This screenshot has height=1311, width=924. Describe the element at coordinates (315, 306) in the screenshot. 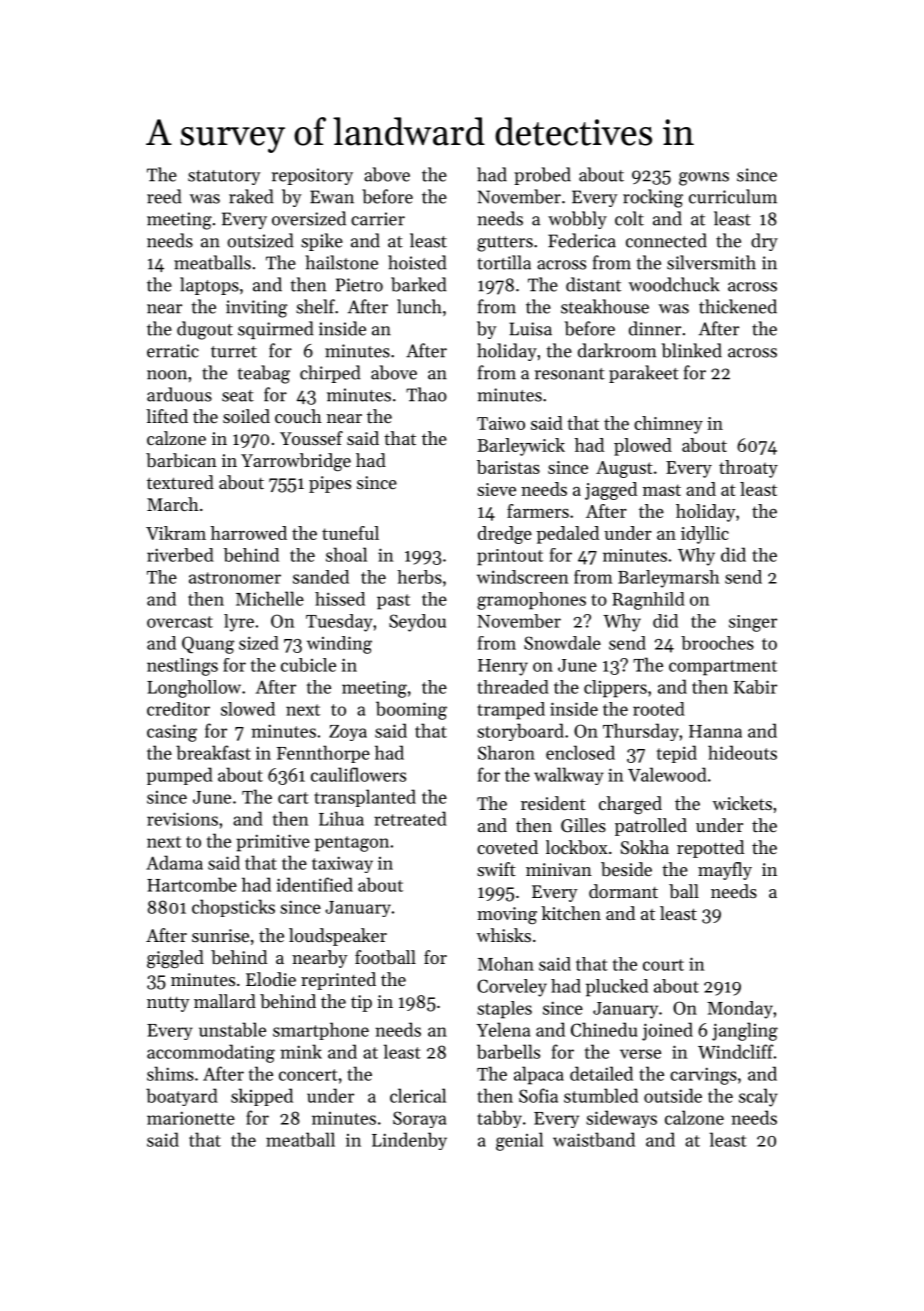

I see `shelf` at that location.
